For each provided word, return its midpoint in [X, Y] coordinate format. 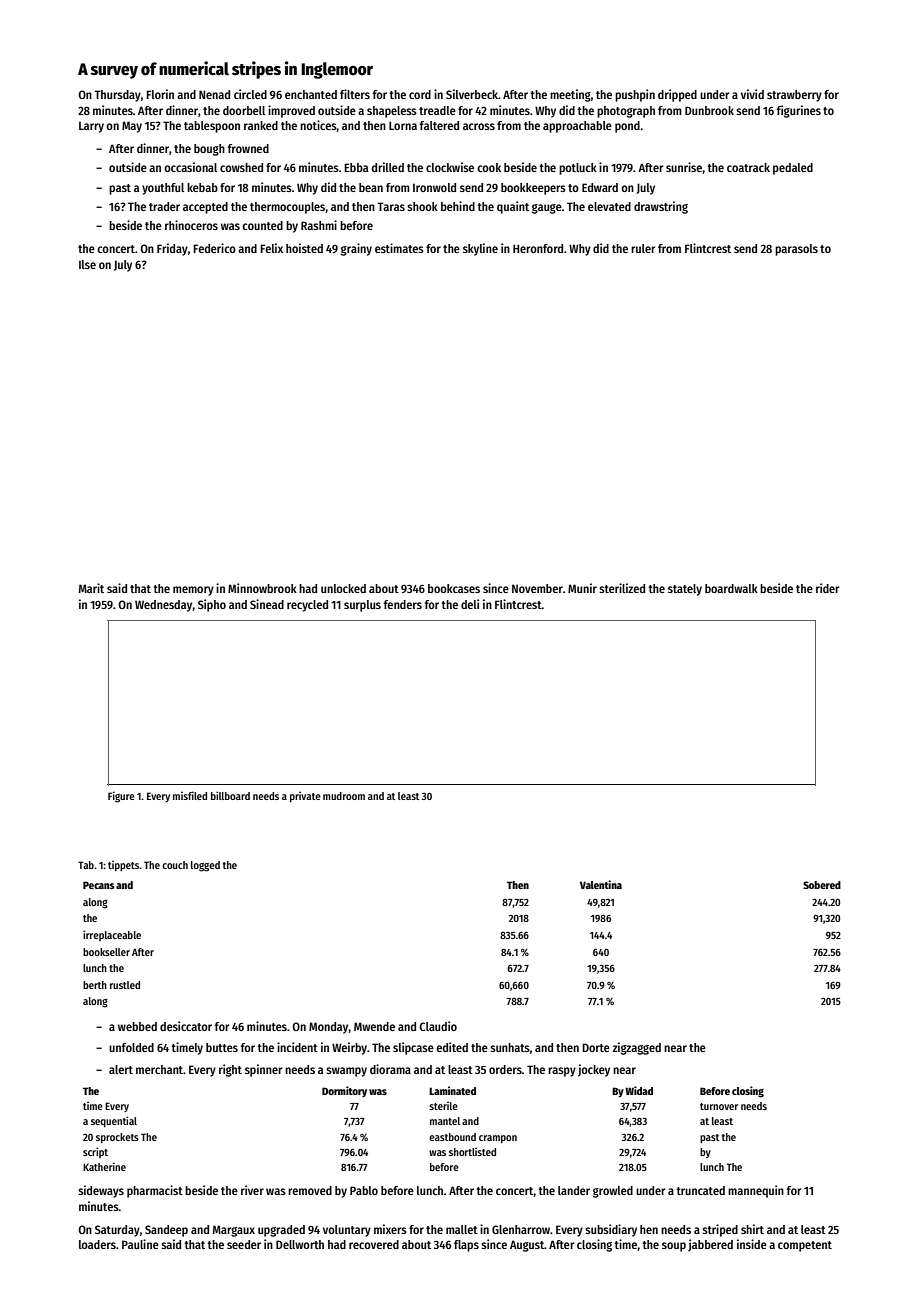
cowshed [241, 167]
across [479, 126]
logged [205, 866]
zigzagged [636, 1048]
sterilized [622, 588]
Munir [582, 588]
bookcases [454, 588]
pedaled [793, 169]
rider [827, 588]
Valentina [601, 884]
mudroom [344, 796]
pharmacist [155, 1191]
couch [175, 865]
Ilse [87, 264]
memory [193, 591]
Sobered [822, 885]
